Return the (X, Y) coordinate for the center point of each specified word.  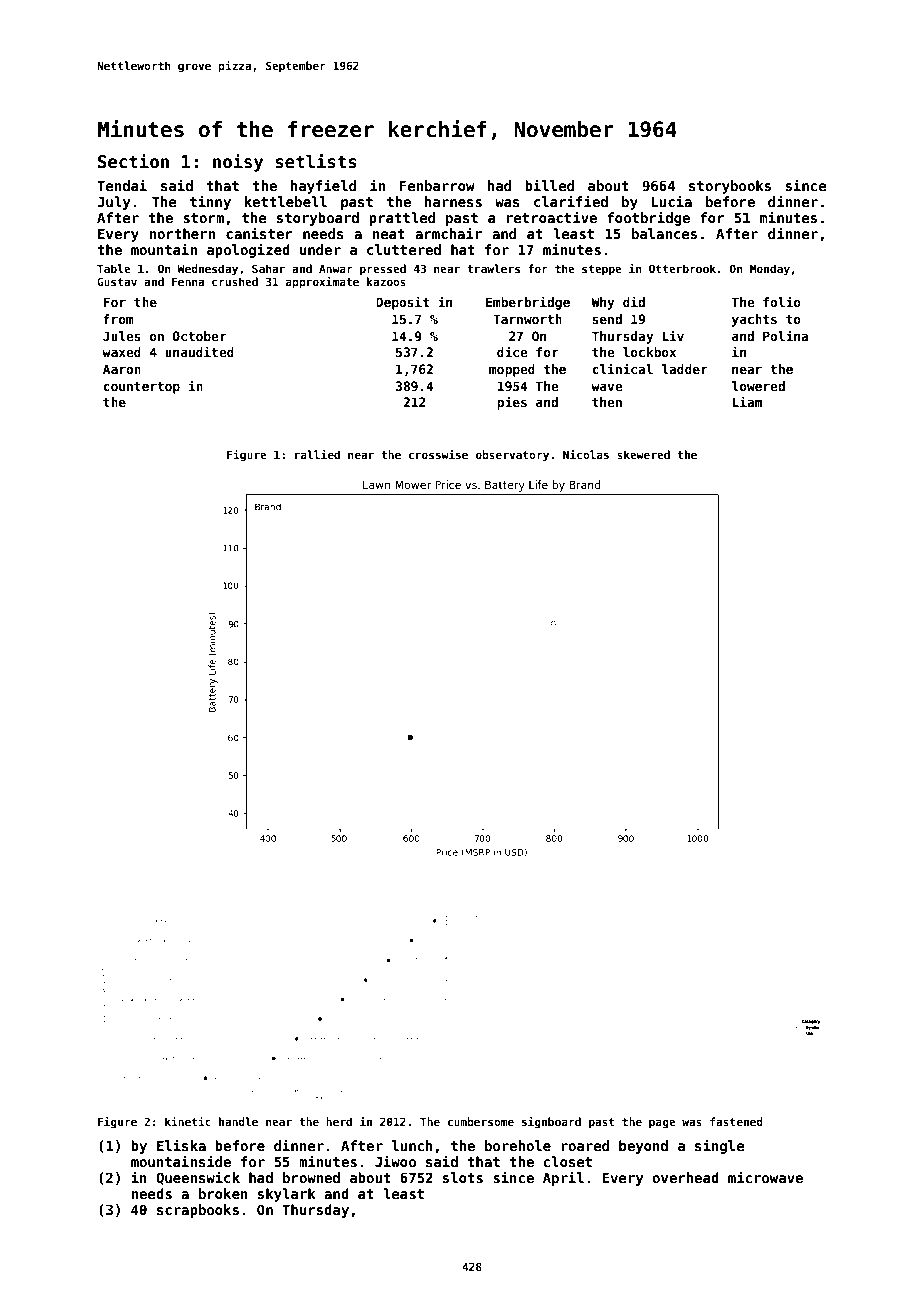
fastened (736, 1121)
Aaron (122, 369)
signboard (551, 1123)
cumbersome (481, 1121)
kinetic (188, 1121)
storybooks (730, 187)
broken (223, 1193)
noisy (238, 163)
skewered (643, 454)
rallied (317, 454)
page (662, 1124)
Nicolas (586, 454)
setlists (316, 161)
